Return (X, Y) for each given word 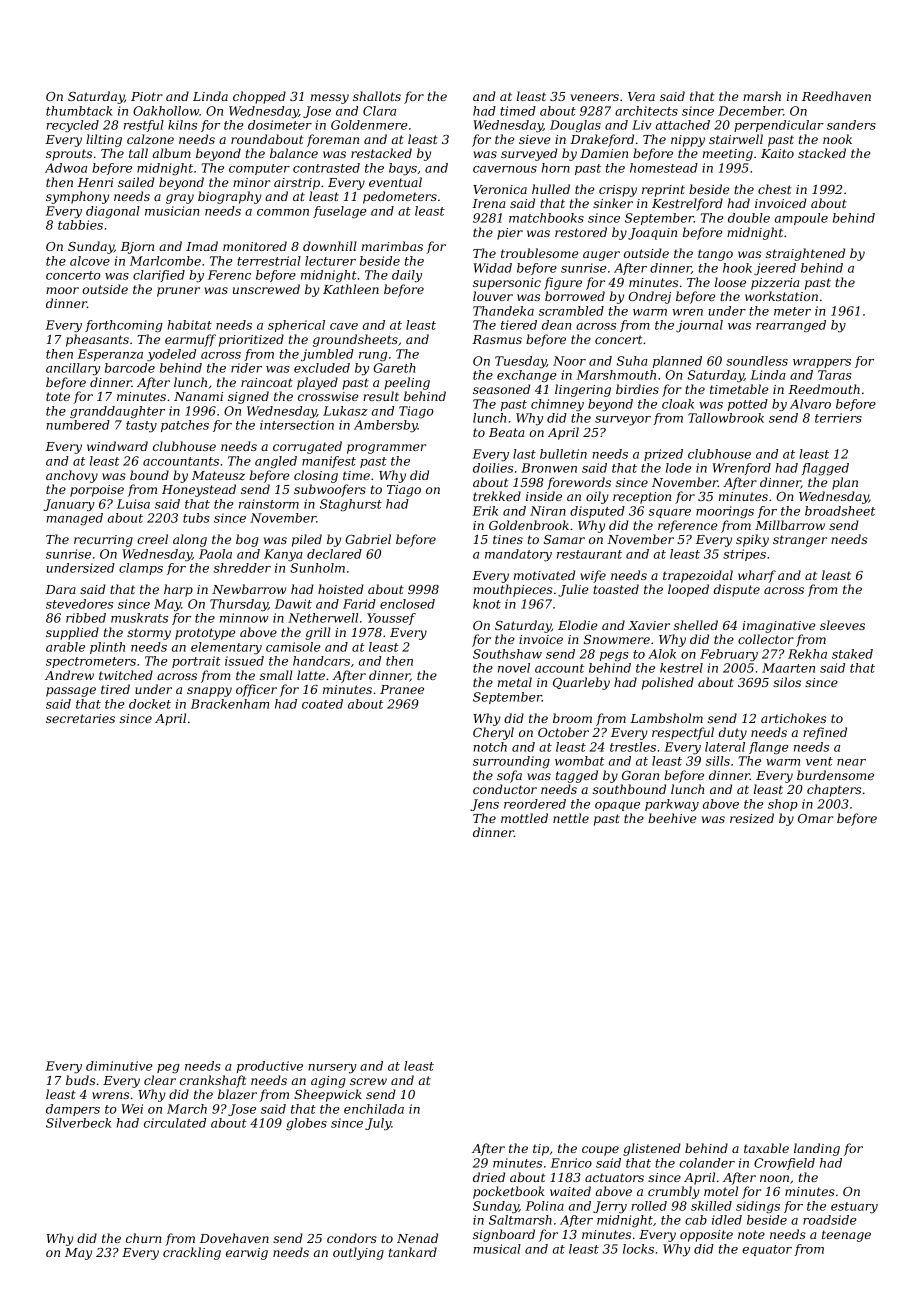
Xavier (649, 625)
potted (748, 405)
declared (334, 554)
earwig (247, 1254)
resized (752, 818)
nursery (332, 1069)
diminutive (119, 1066)
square (669, 513)
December (750, 111)
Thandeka (503, 311)
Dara (60, 589)
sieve (534, 139)
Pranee (402, 689)
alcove (90, 261)
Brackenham (230, 704)
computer (259, 169)
